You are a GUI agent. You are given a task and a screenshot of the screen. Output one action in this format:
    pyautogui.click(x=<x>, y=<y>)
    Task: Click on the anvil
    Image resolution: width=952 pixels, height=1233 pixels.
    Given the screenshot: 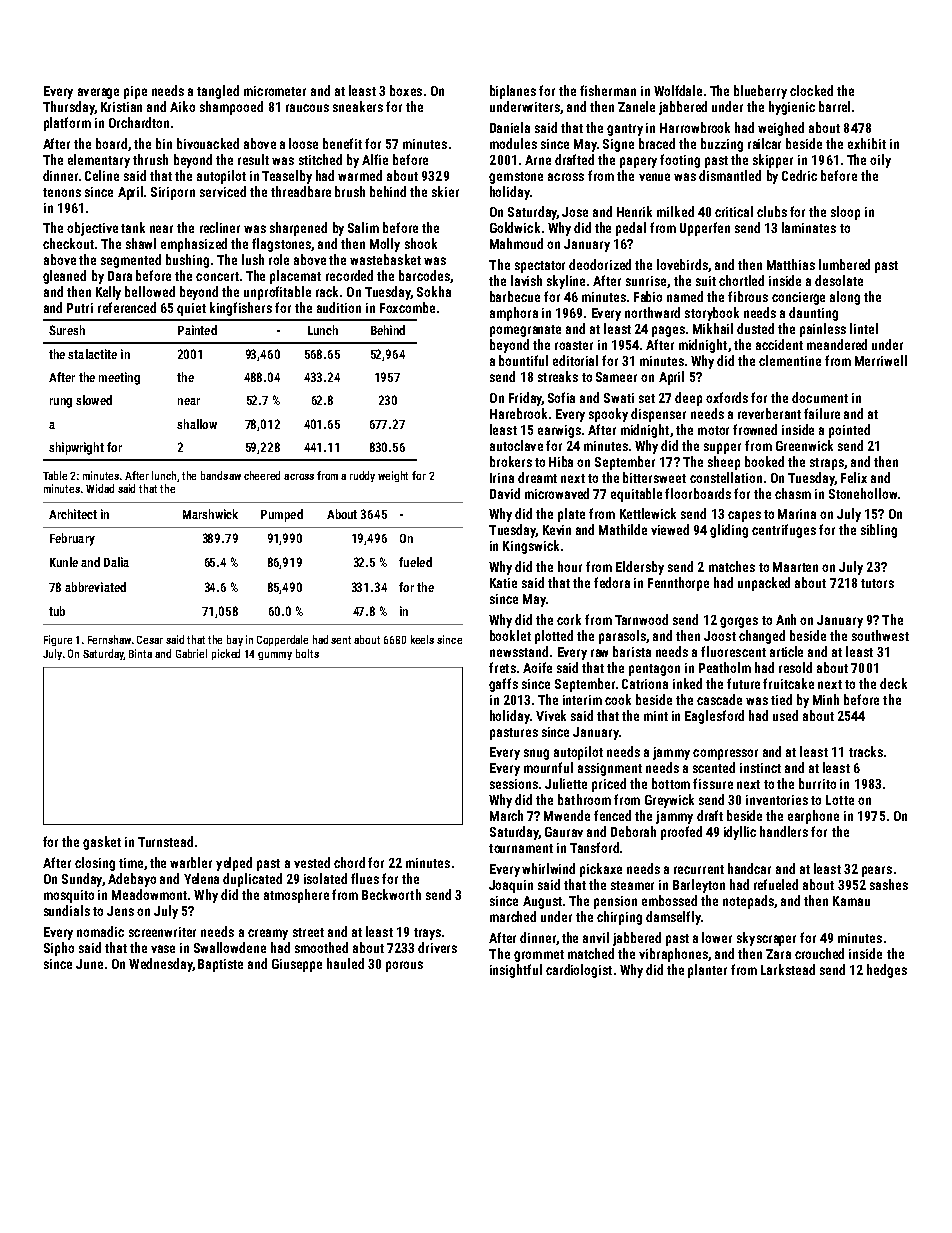 What is the action you would take?
    pyautogui.click(x=596, y=937)
